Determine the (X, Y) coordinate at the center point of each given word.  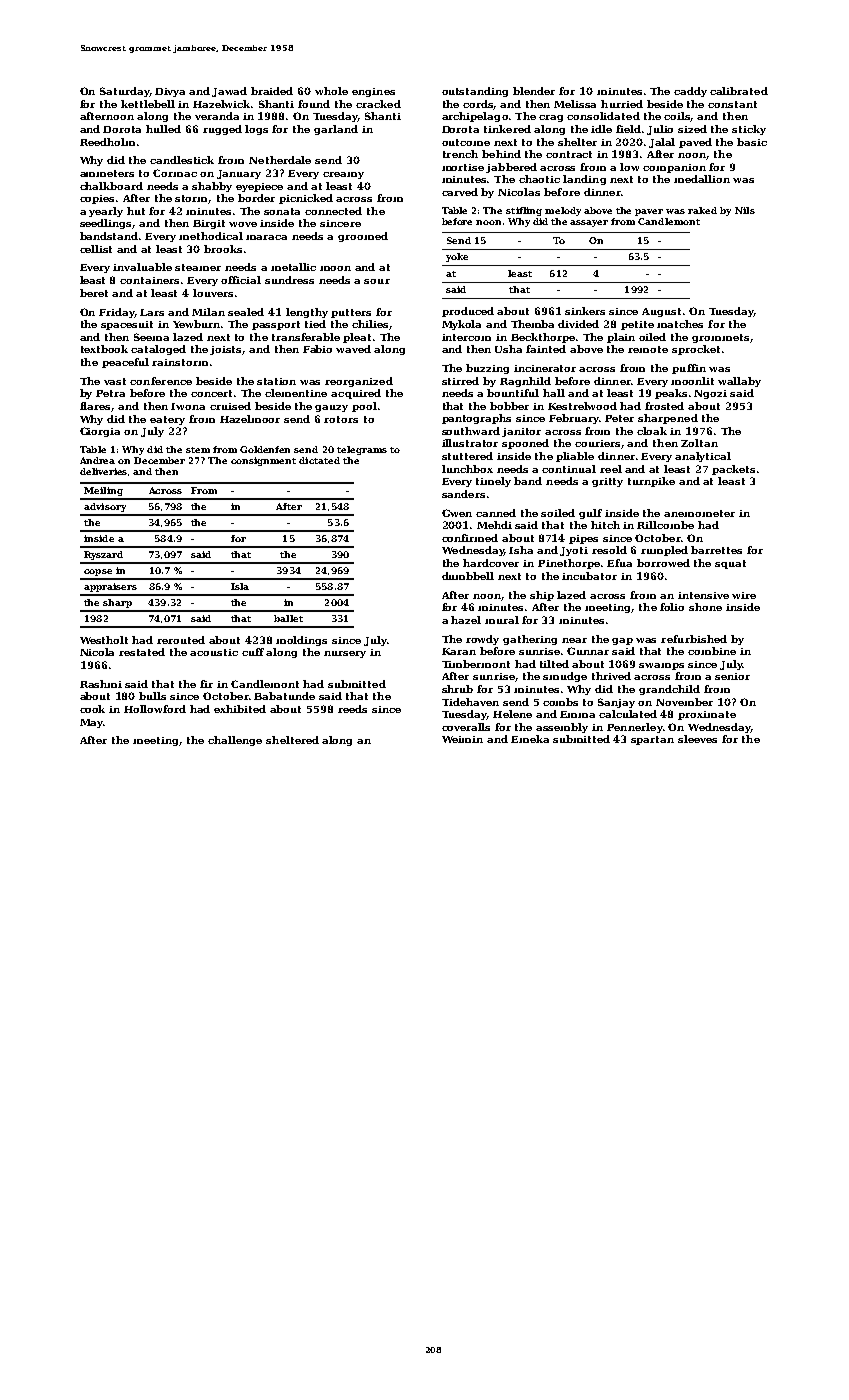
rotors (341, 419)
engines (373, 92)
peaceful (125, 363)
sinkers (585, 311)
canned (496, 513)
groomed (363, 237)
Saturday (124, 92)
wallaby (739, 382)
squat (730, 564)
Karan (459, 651)
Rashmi (101, 684)
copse (98, 572)
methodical (211, 236)
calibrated (739, 91)
